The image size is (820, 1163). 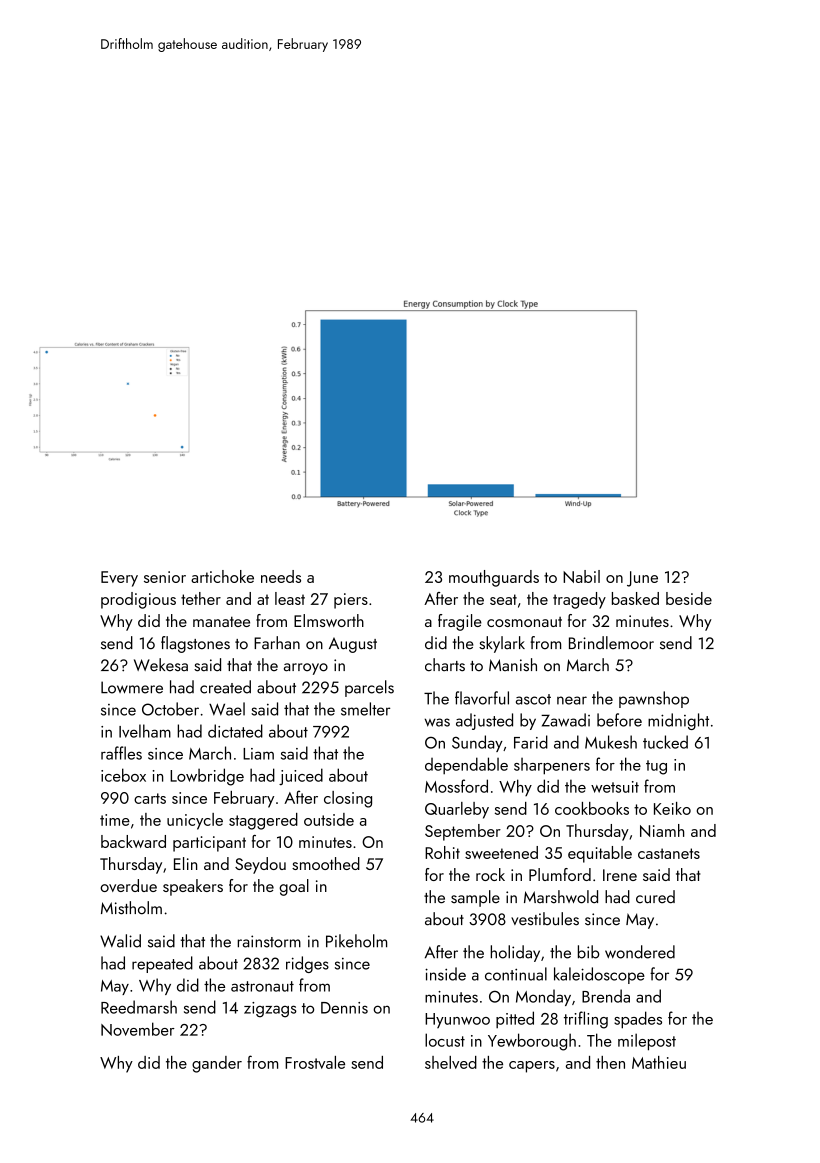 I want to click on carts, so click(x=150, y=798).
